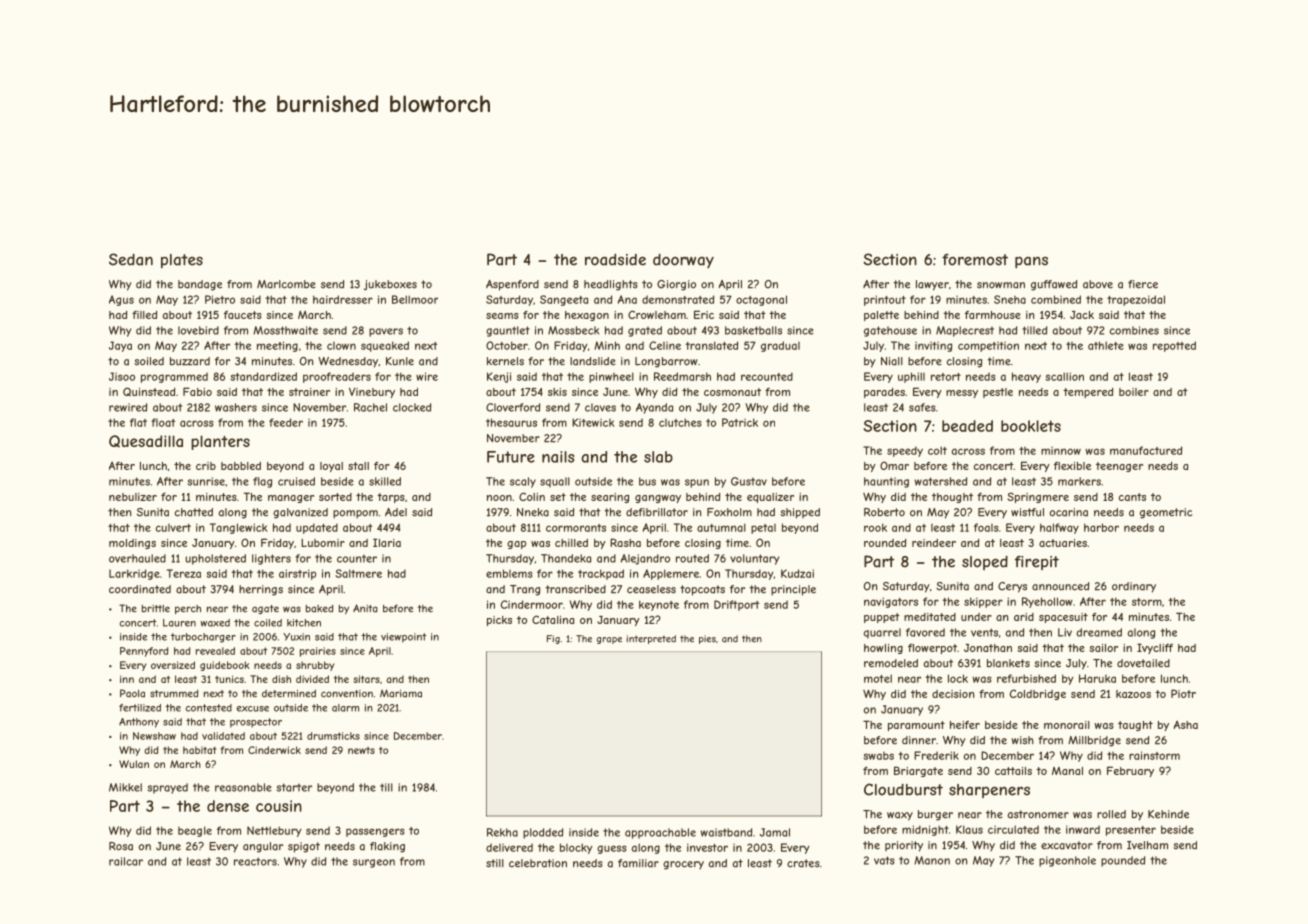 This screenshot has height=924, width=1308. I want to click on roadside, so click(615, 259).
